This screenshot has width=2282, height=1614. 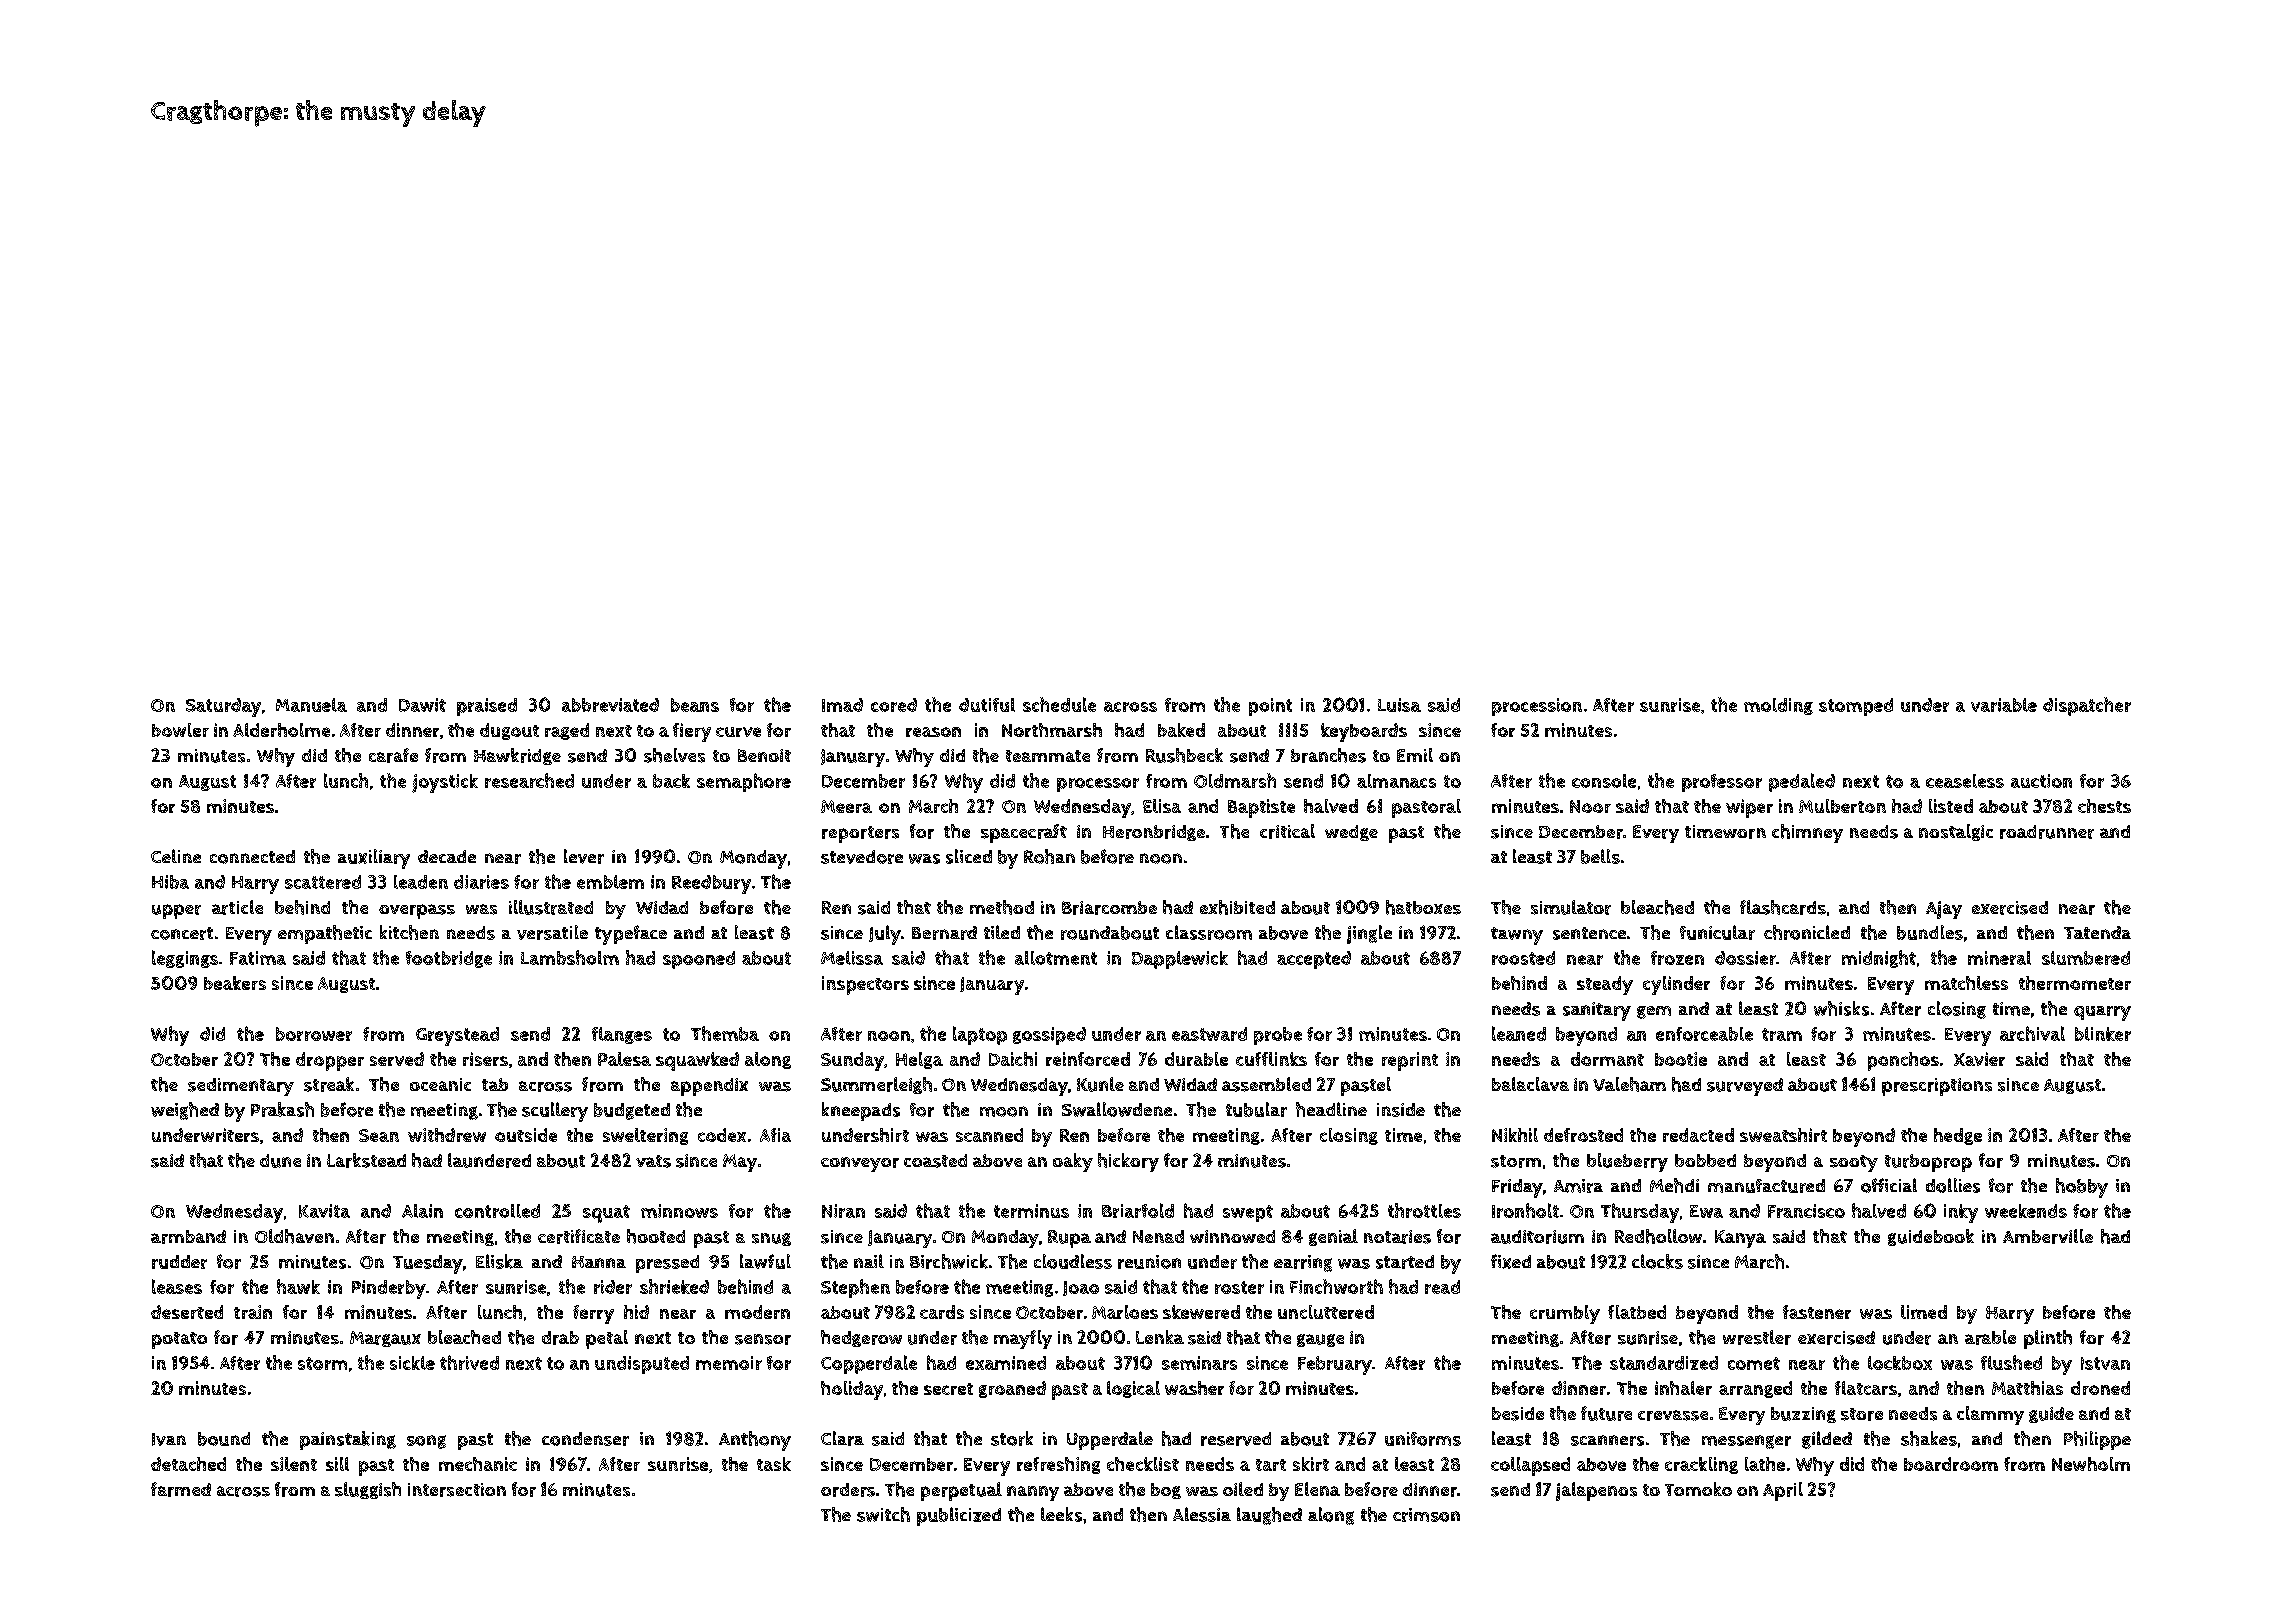 I want to click on logical, so click(x=1133, y=1389).
